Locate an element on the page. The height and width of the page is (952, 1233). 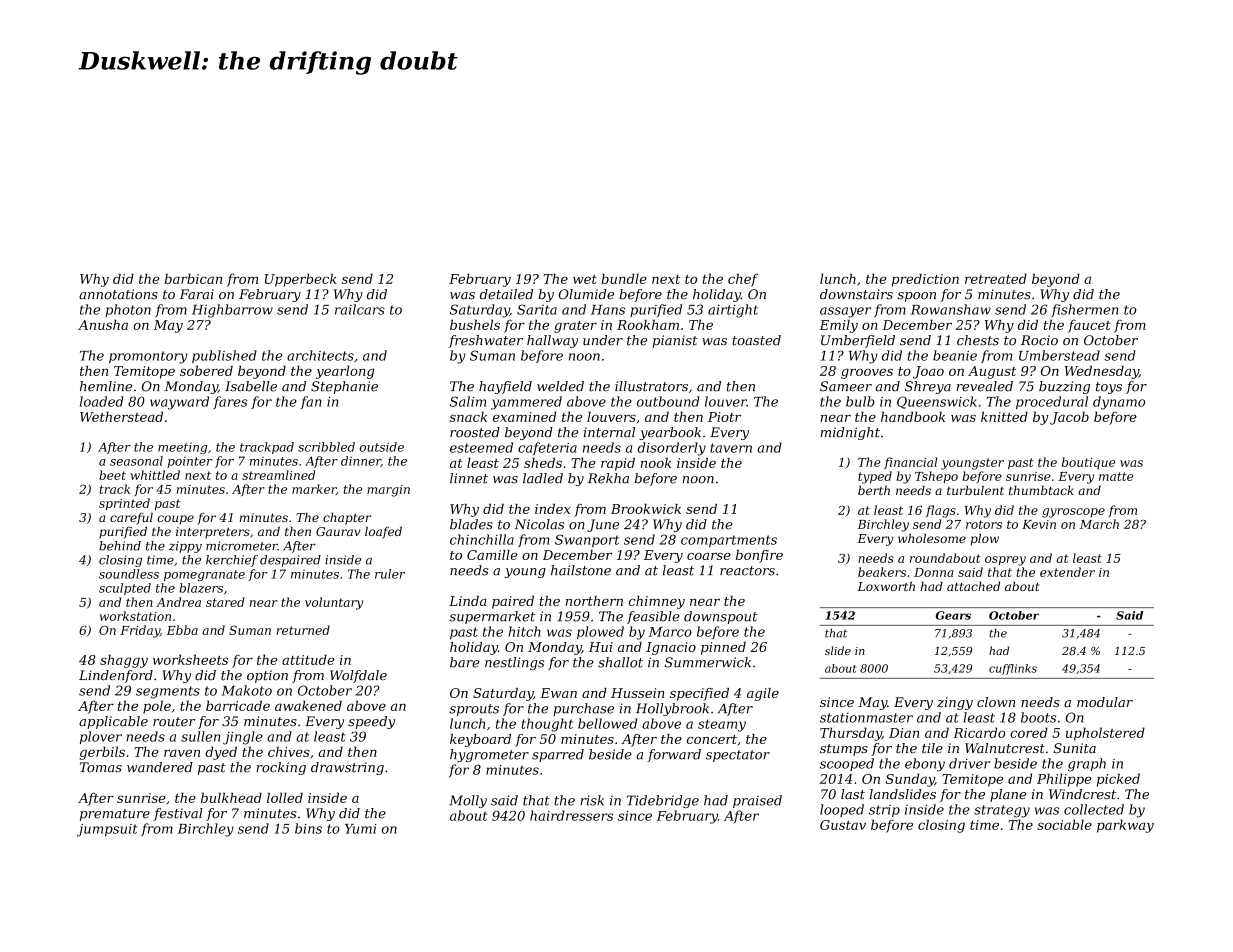
dynamo is located at coordinates (1119, 403).
